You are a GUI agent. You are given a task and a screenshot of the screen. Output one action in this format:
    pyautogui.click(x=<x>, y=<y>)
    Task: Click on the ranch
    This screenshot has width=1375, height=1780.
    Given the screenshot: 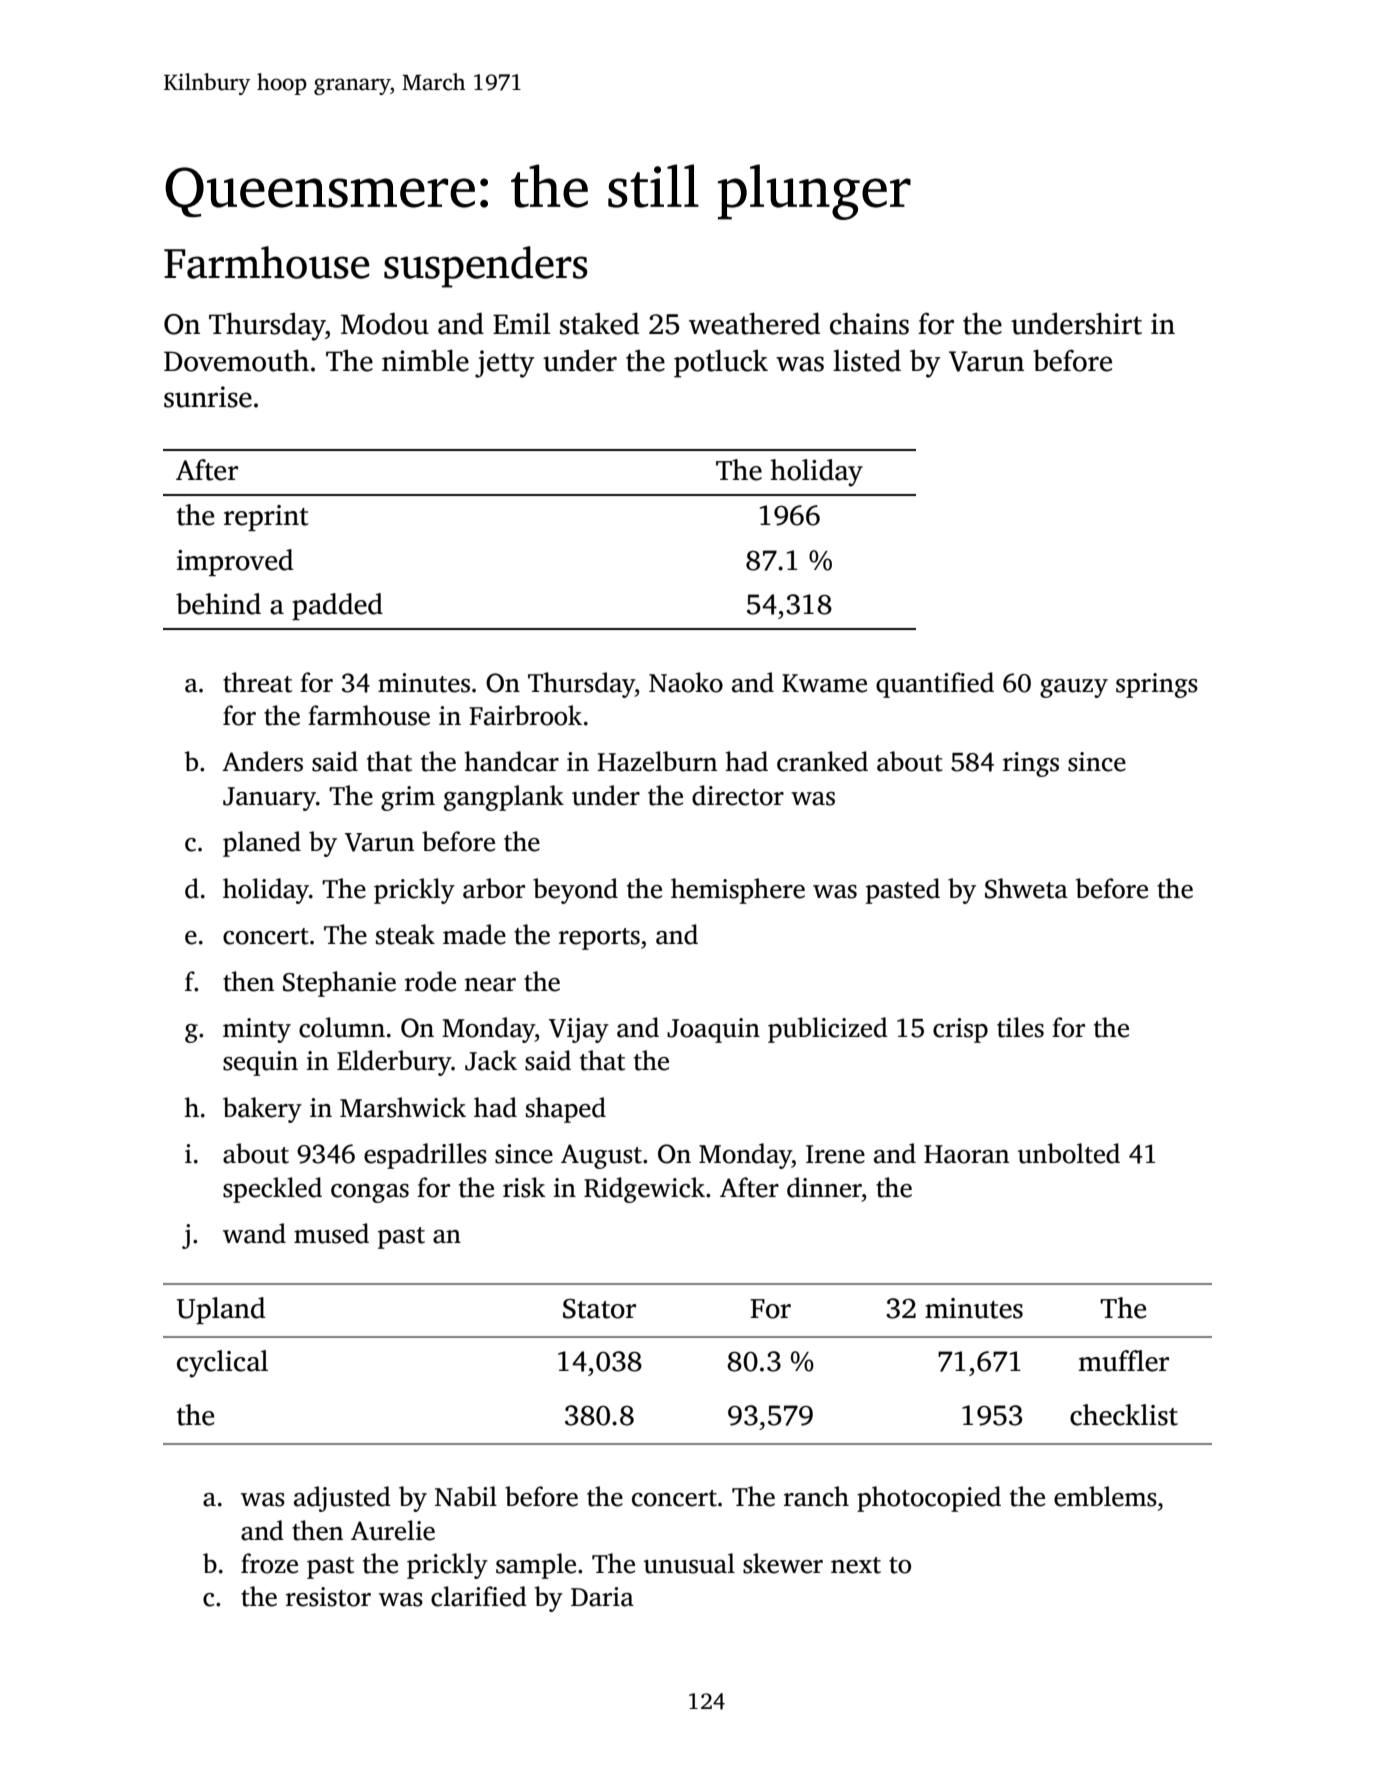 What is the action you would take?
    pyautogui.click(x=816, y=1496)
